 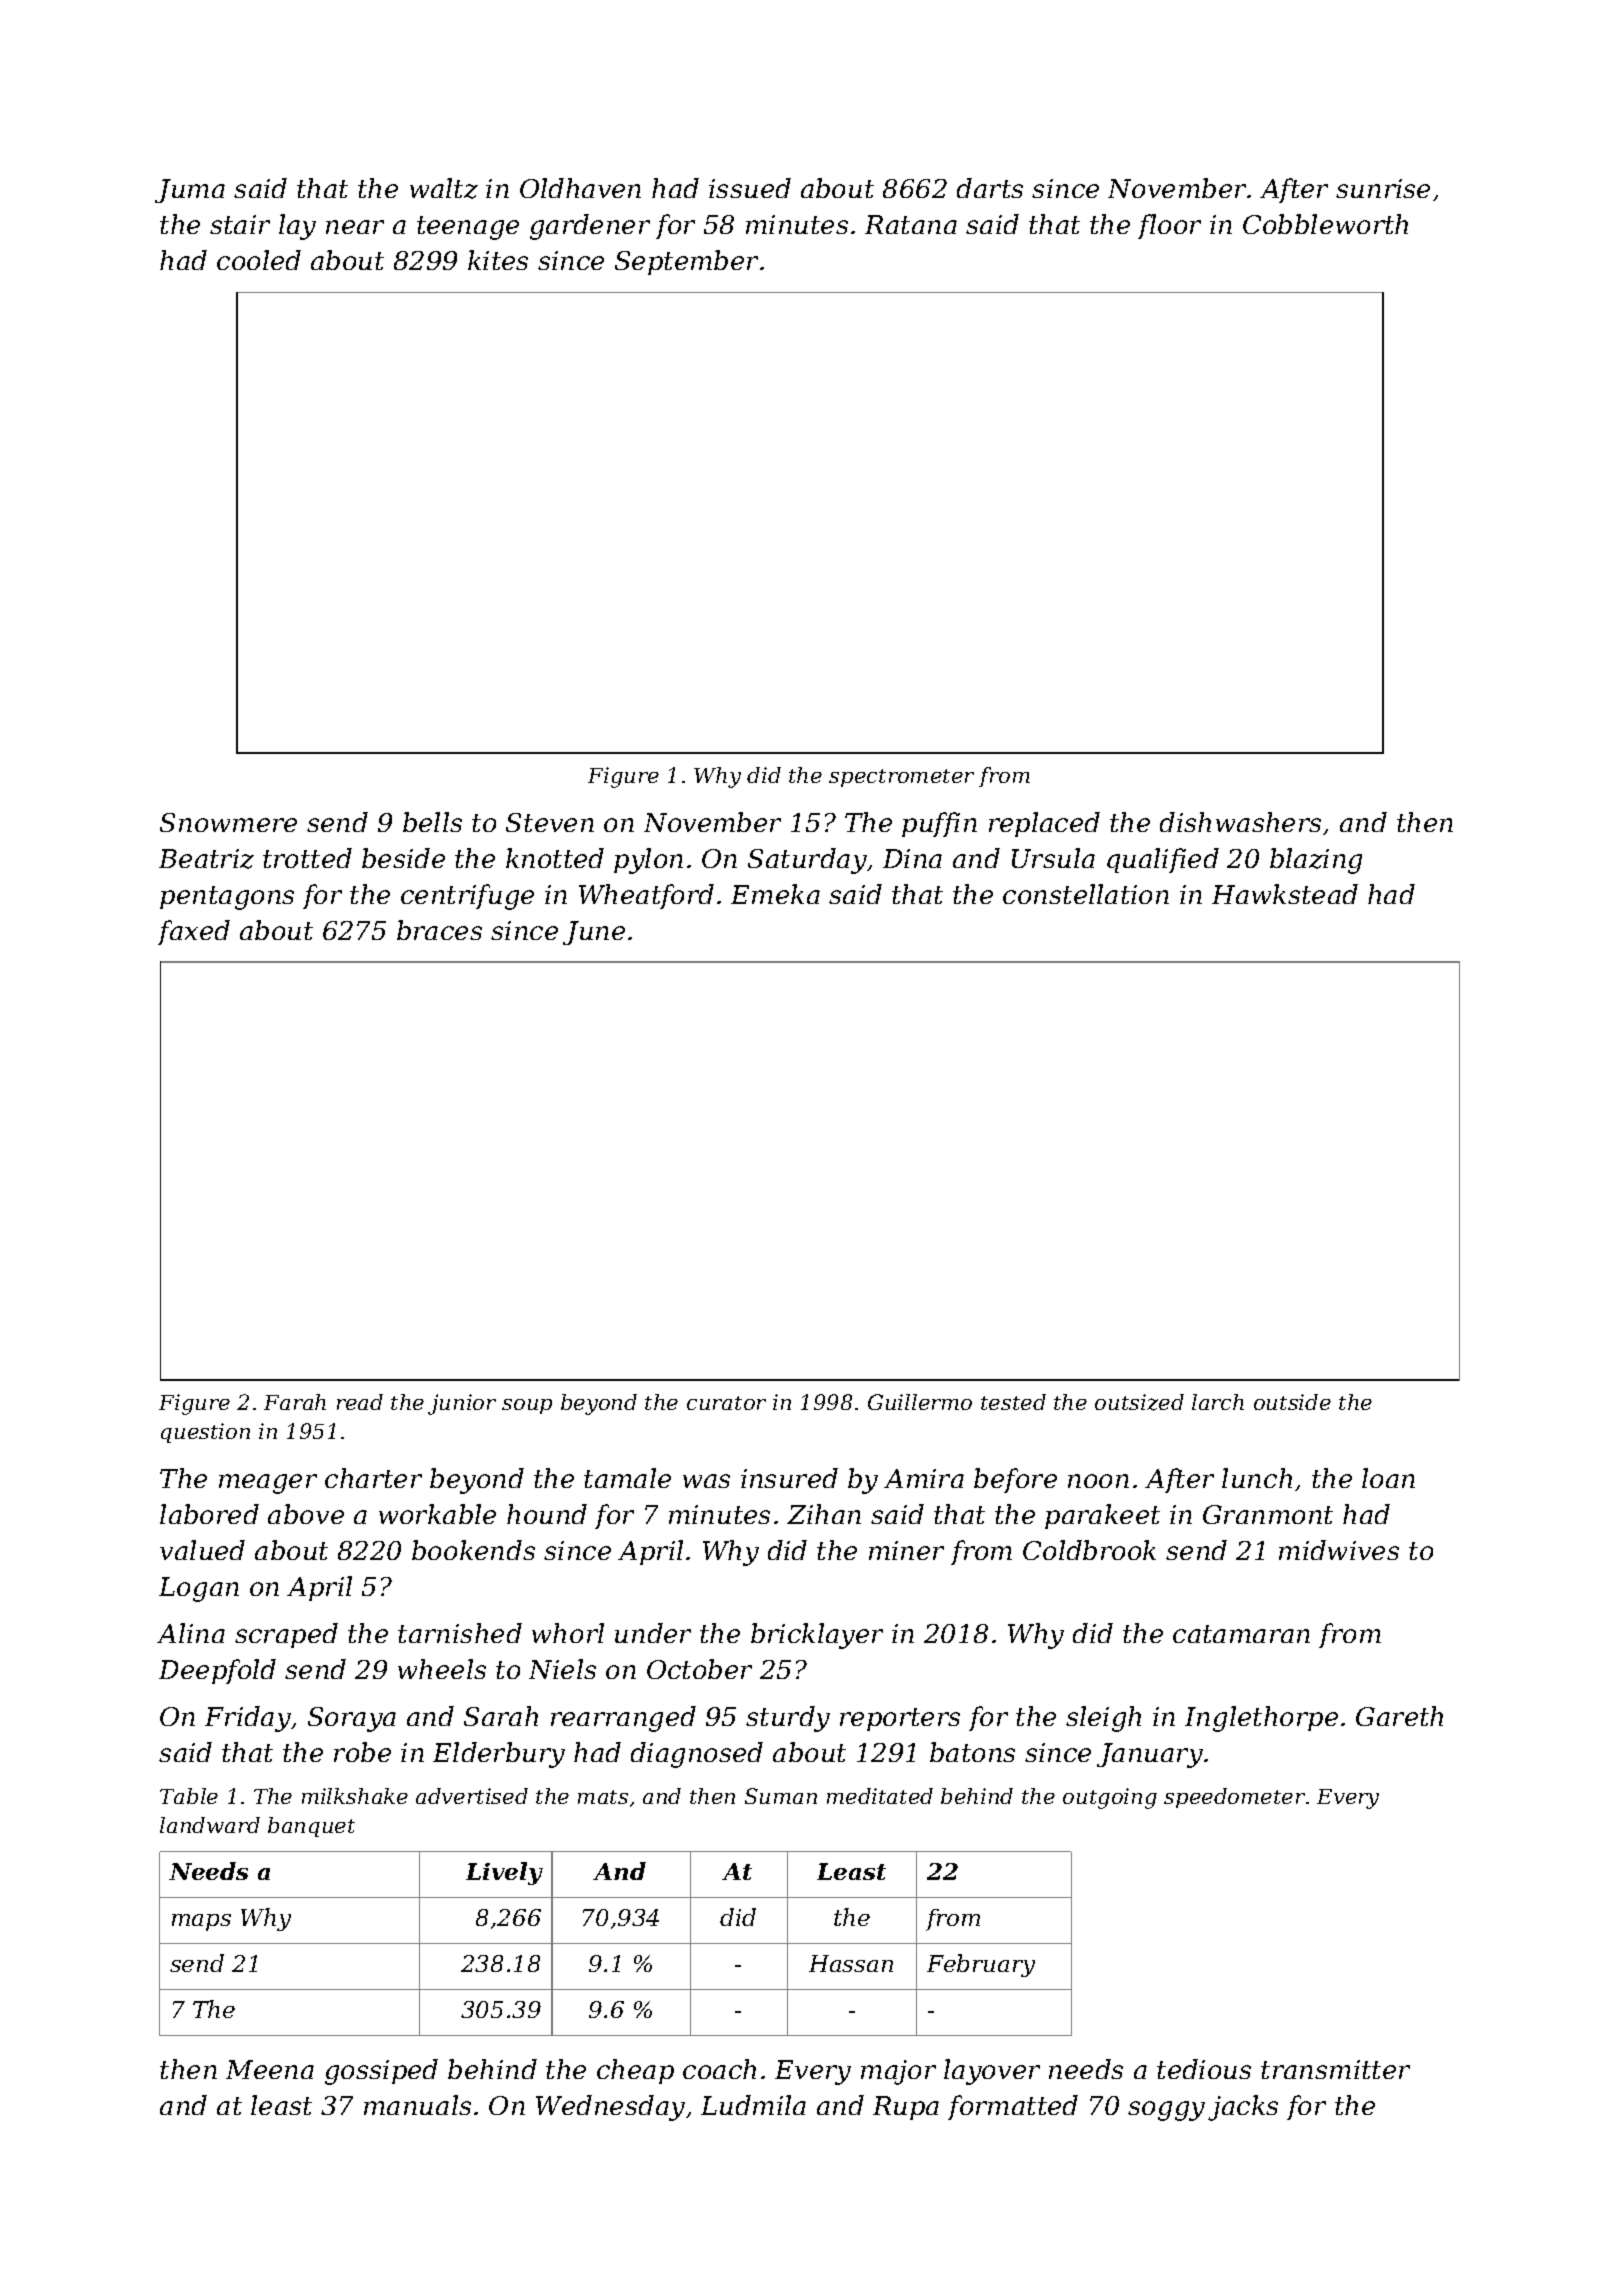 I want to click on Juma, so click(x=190, y=191).
